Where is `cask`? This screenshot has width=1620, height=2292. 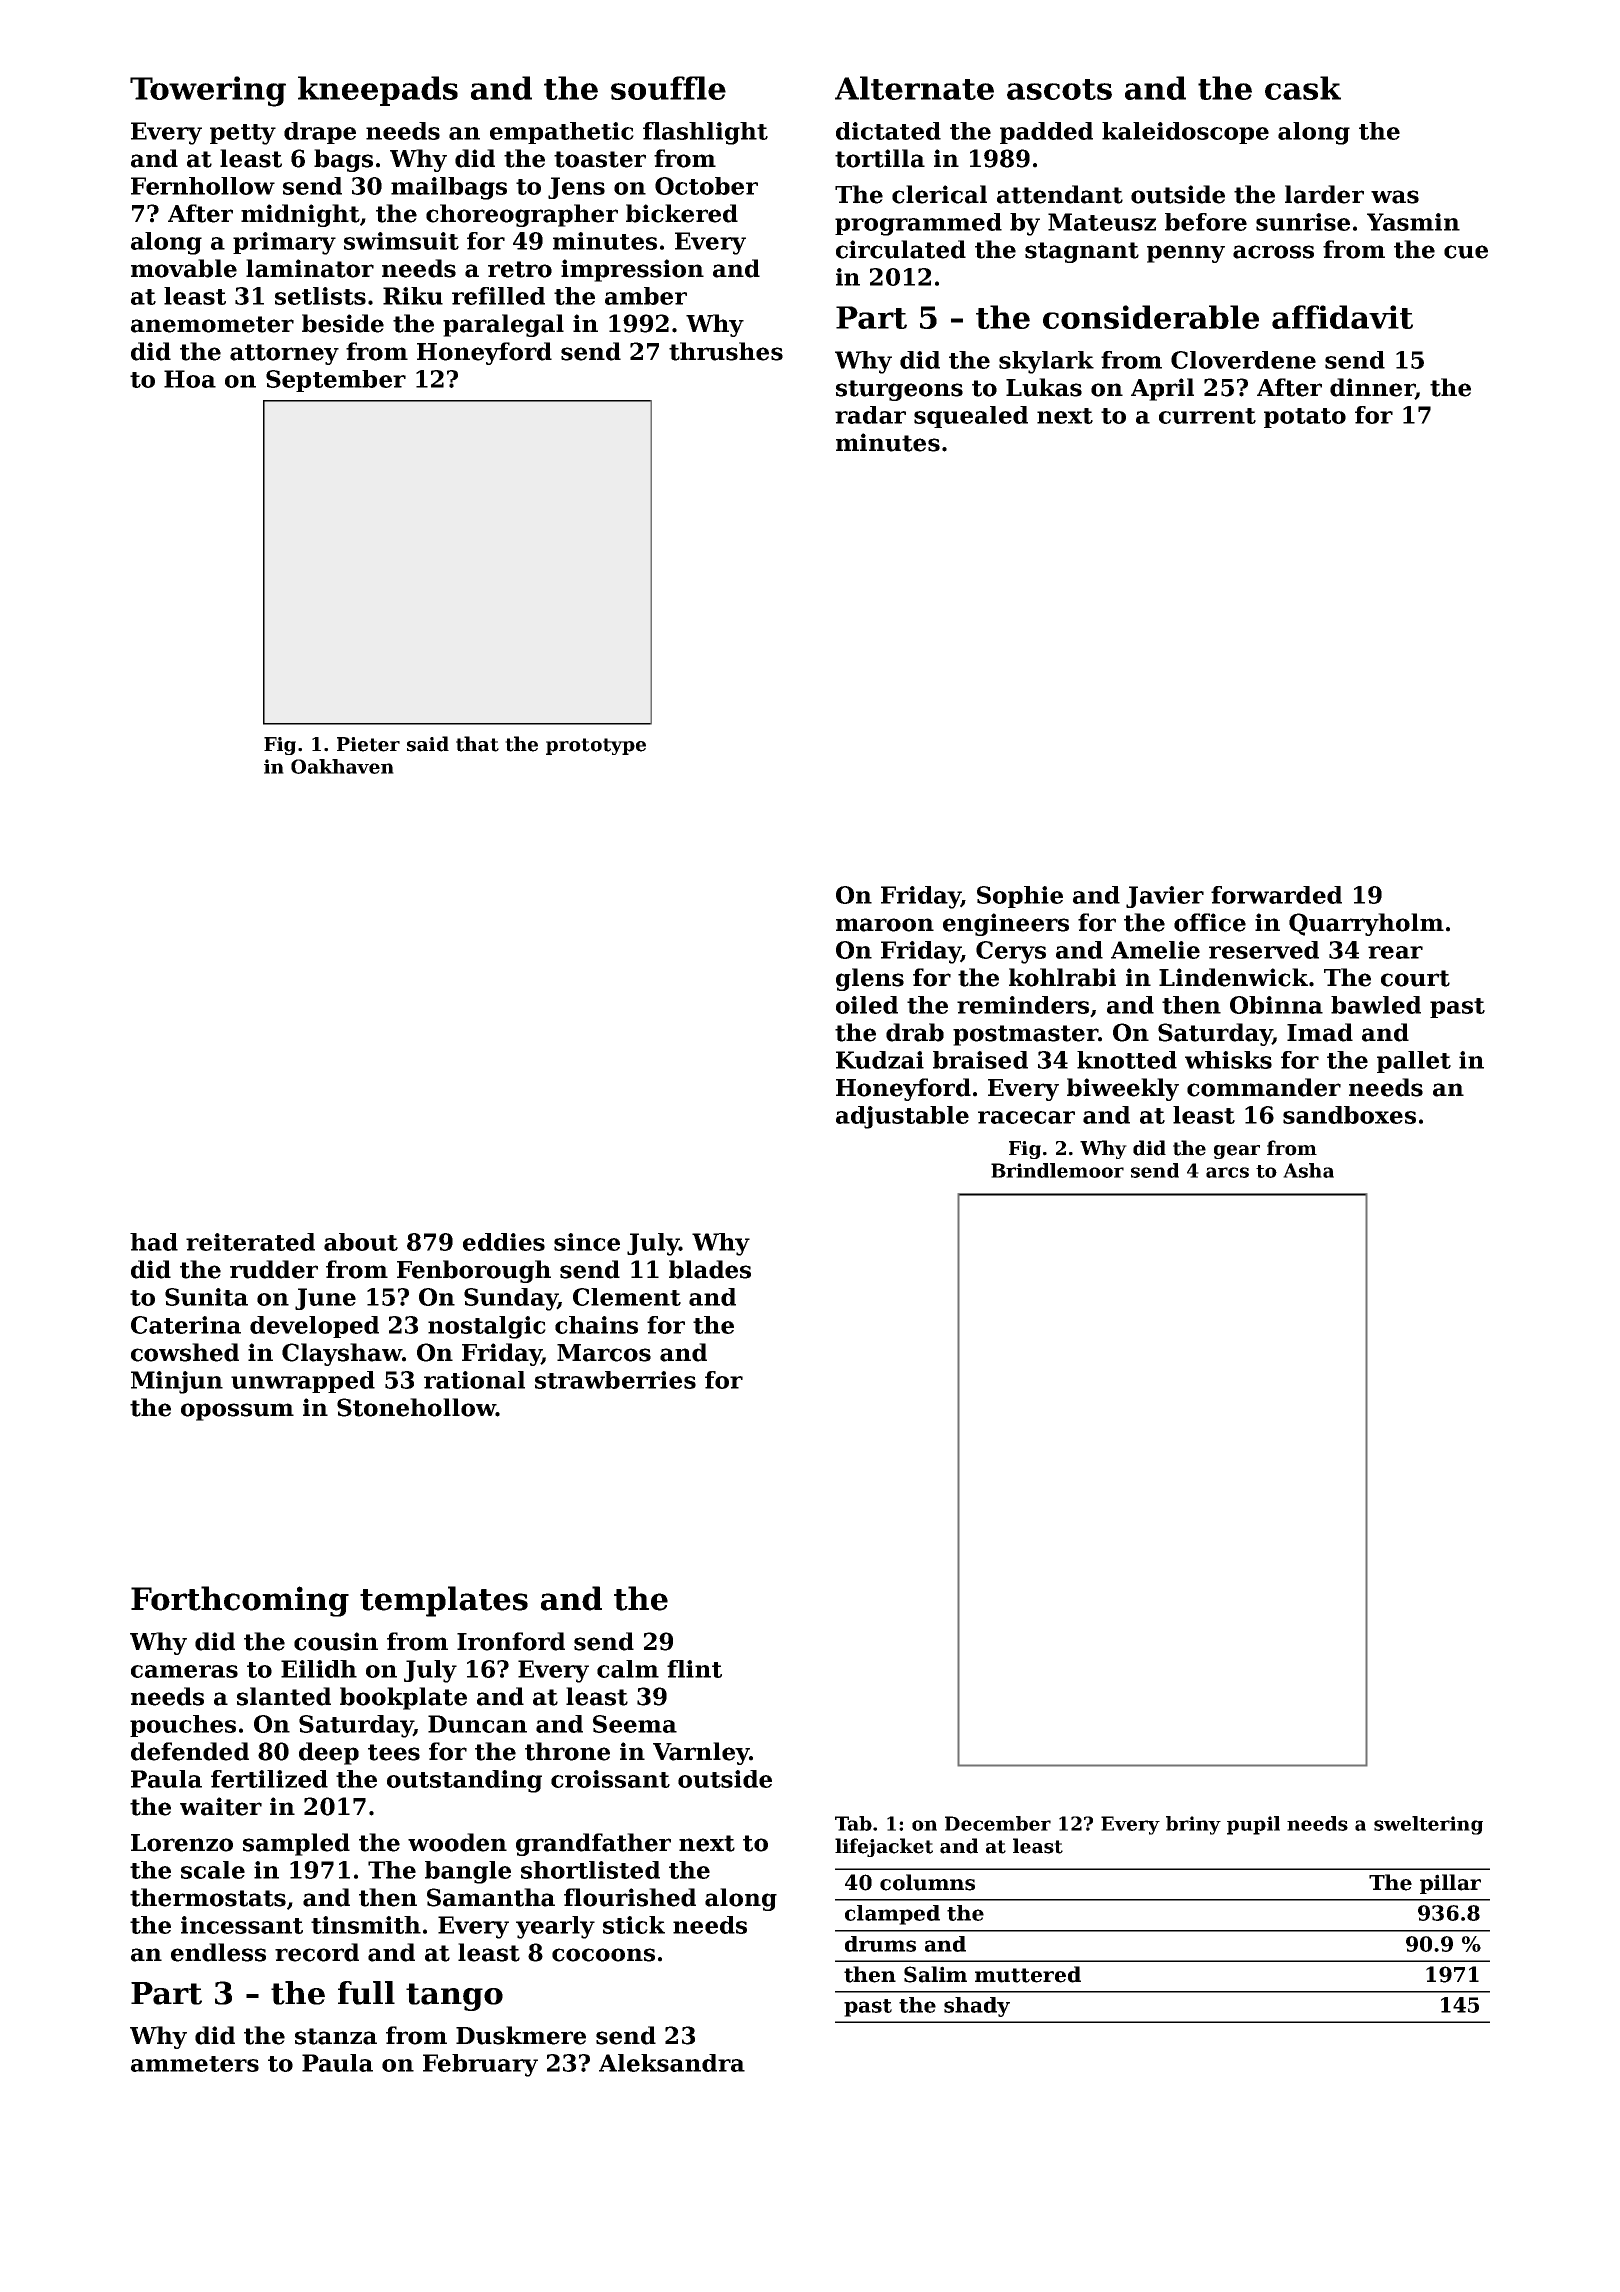 cask is located at coordinates (1303, 88).
